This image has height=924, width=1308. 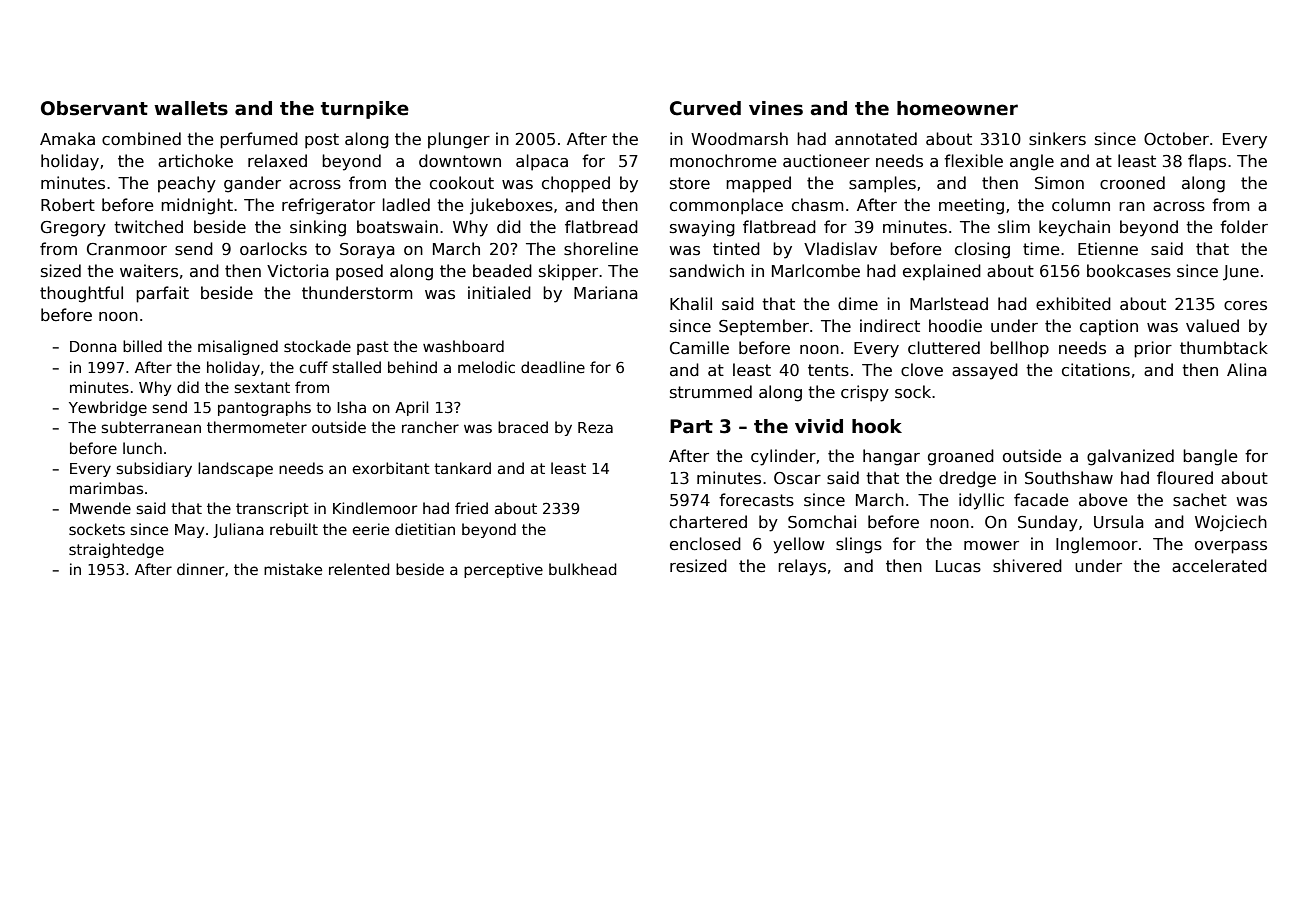 I want to click on Woodmarsh, so click(x=739, y=138).
